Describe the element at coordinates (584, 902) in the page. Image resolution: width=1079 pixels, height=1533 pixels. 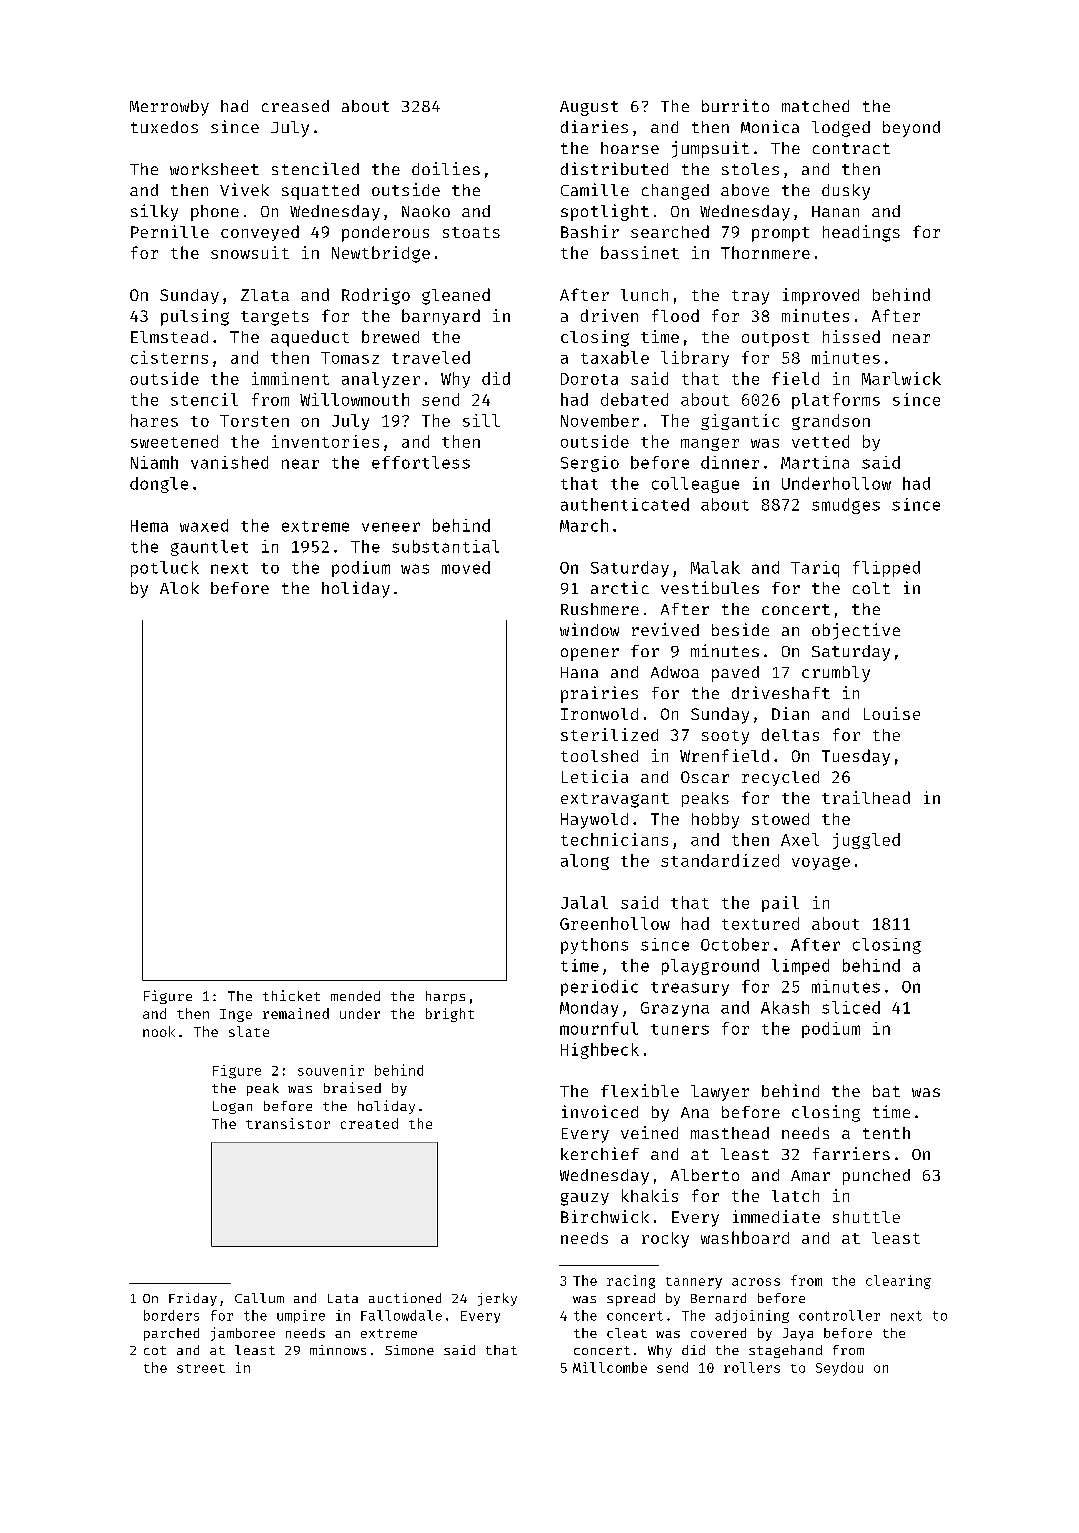
I see `Jalal` at that location.
